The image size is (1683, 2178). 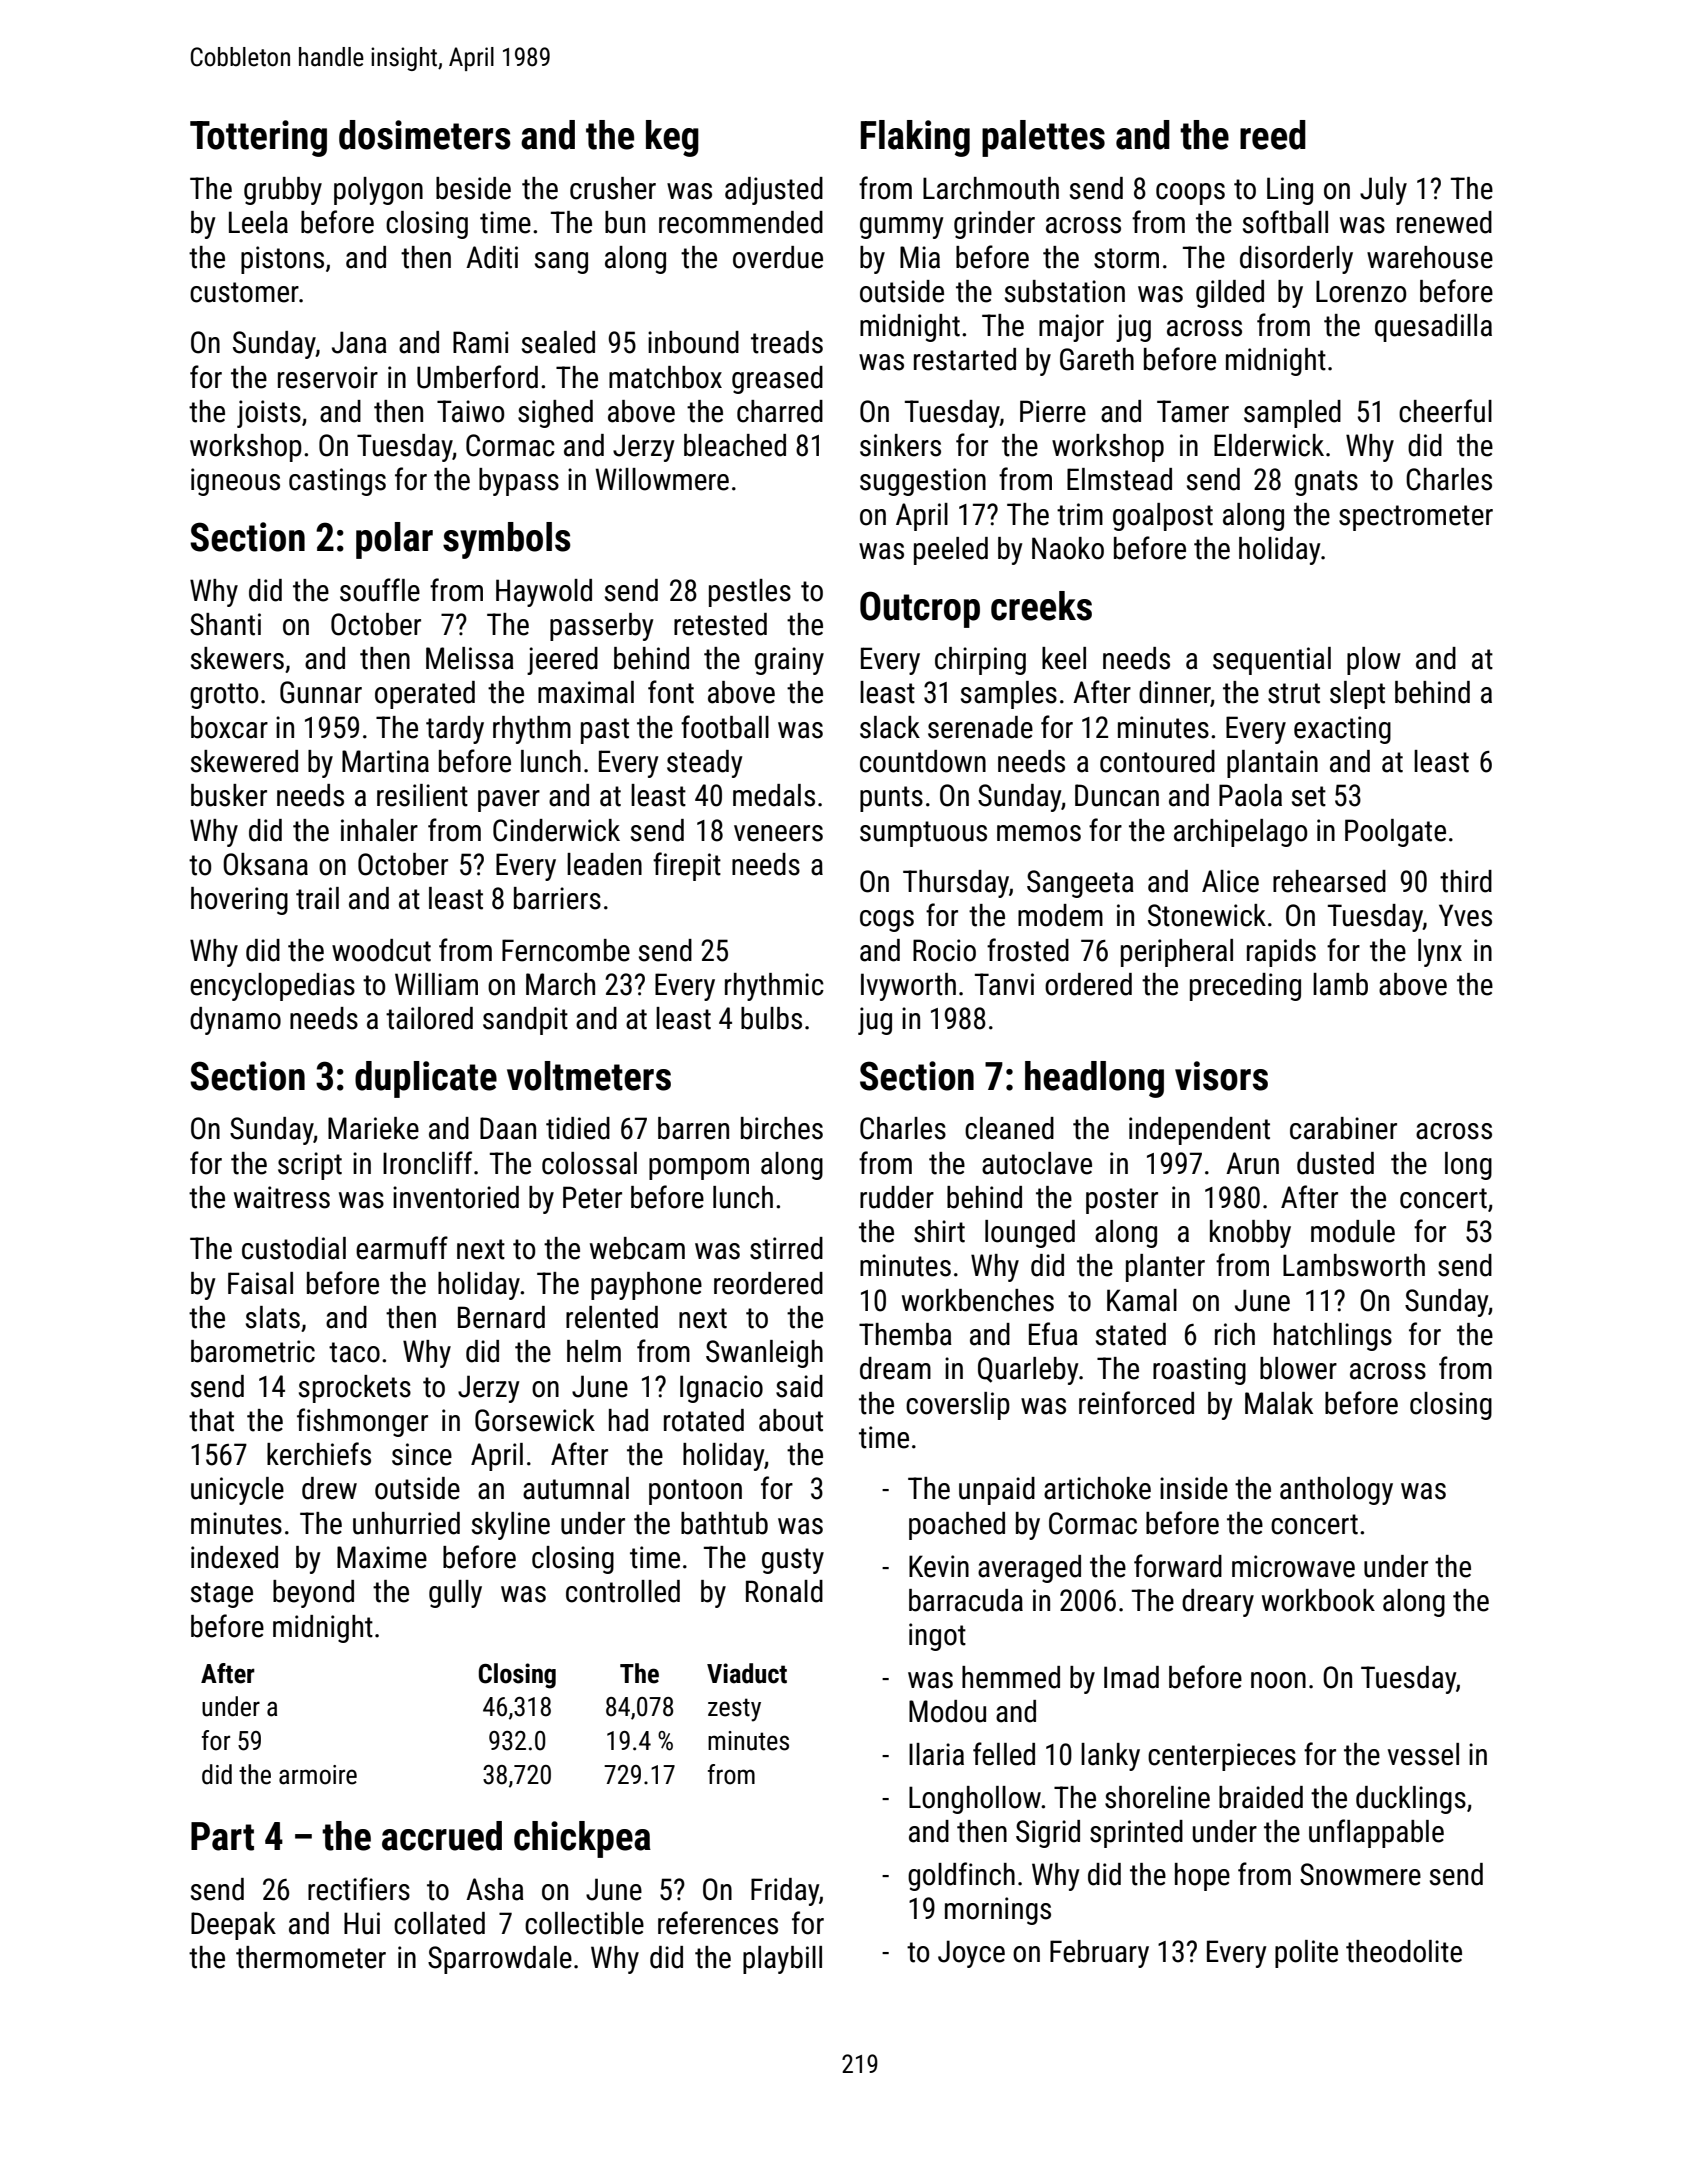 What do you see at coordinates (1142, 1300) in the screenshot?
I see `Kamal` at bounding box center [1142, 1300].
